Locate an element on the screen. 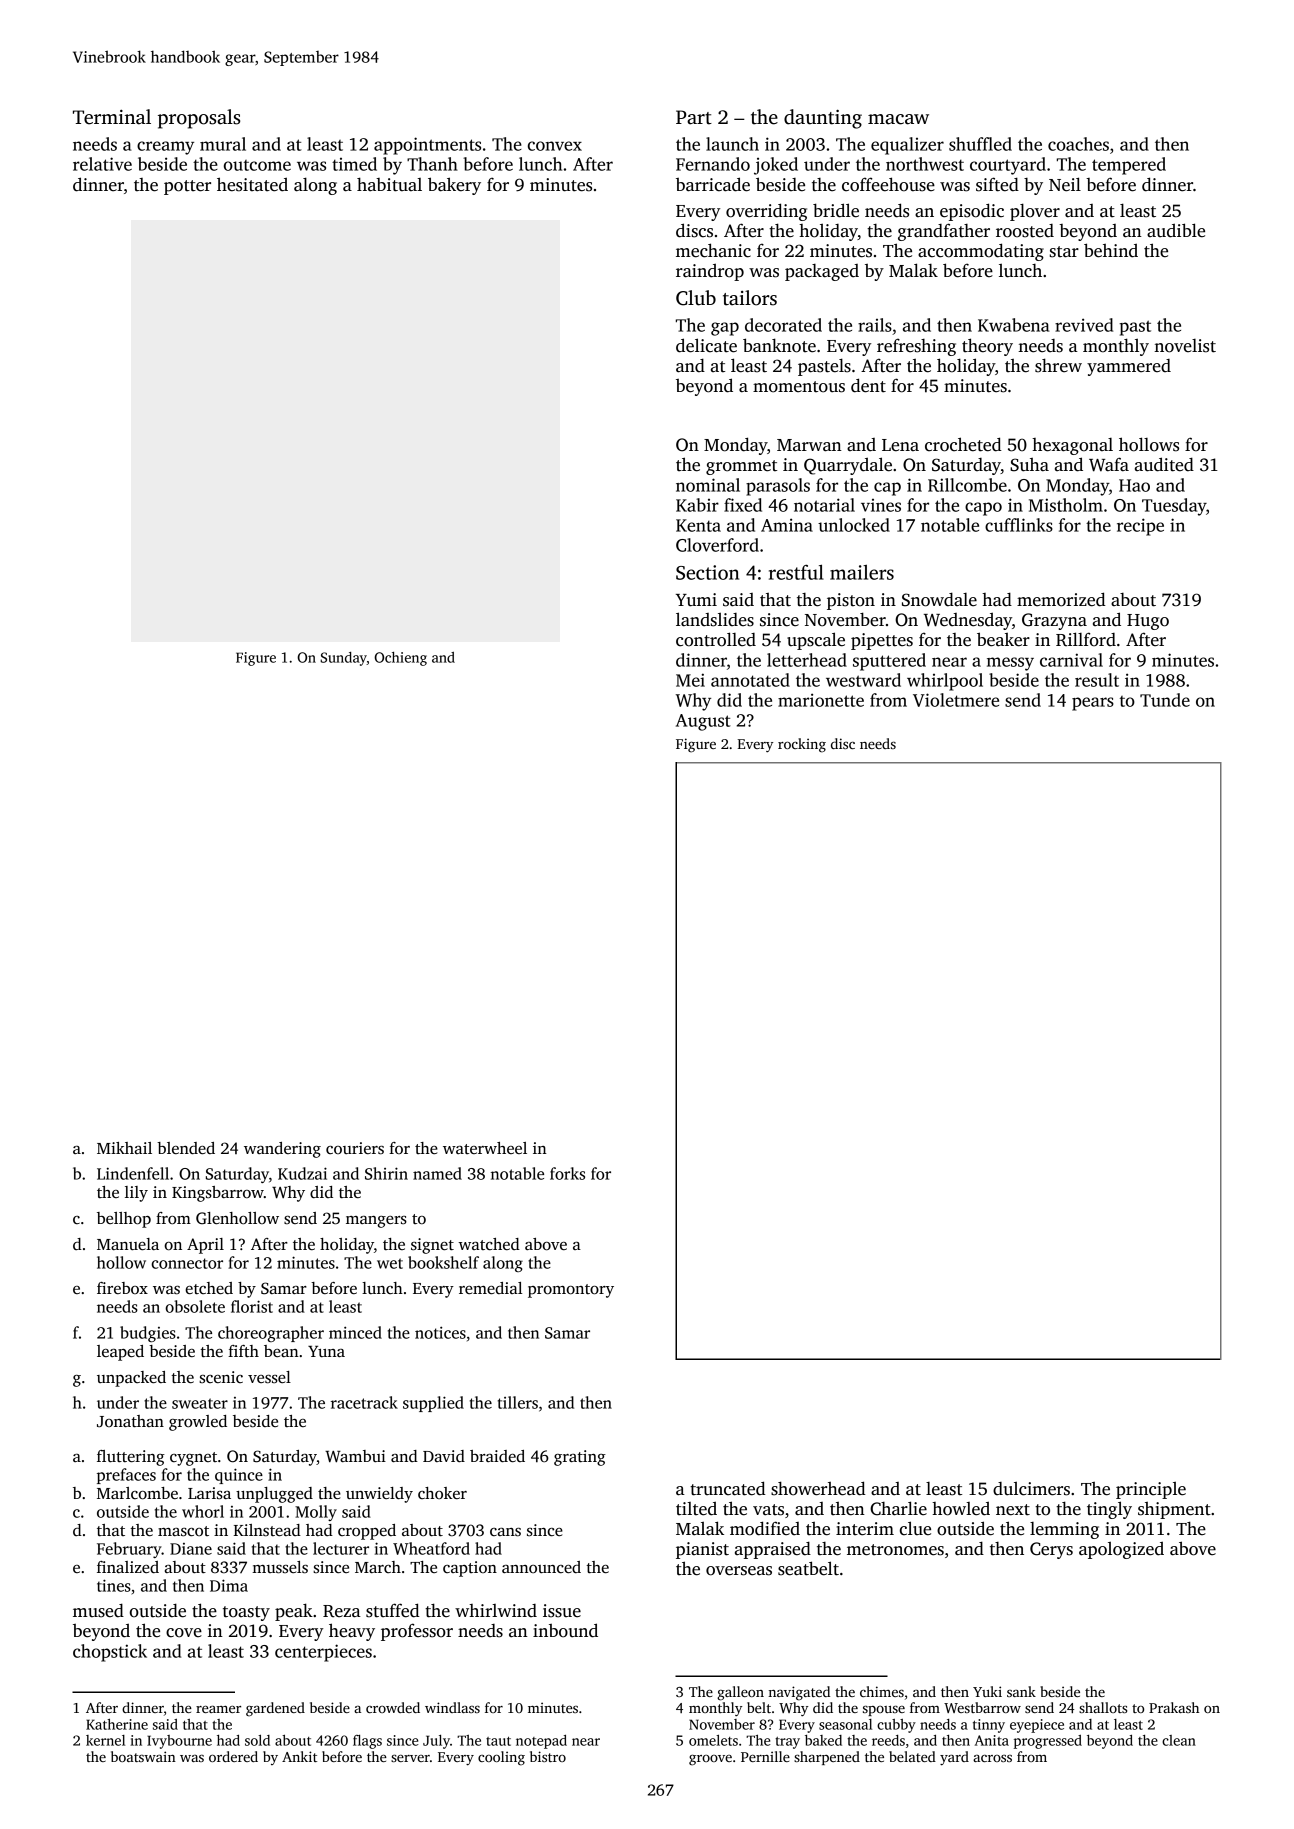  tempered is located at coordinates (1129, 166).
